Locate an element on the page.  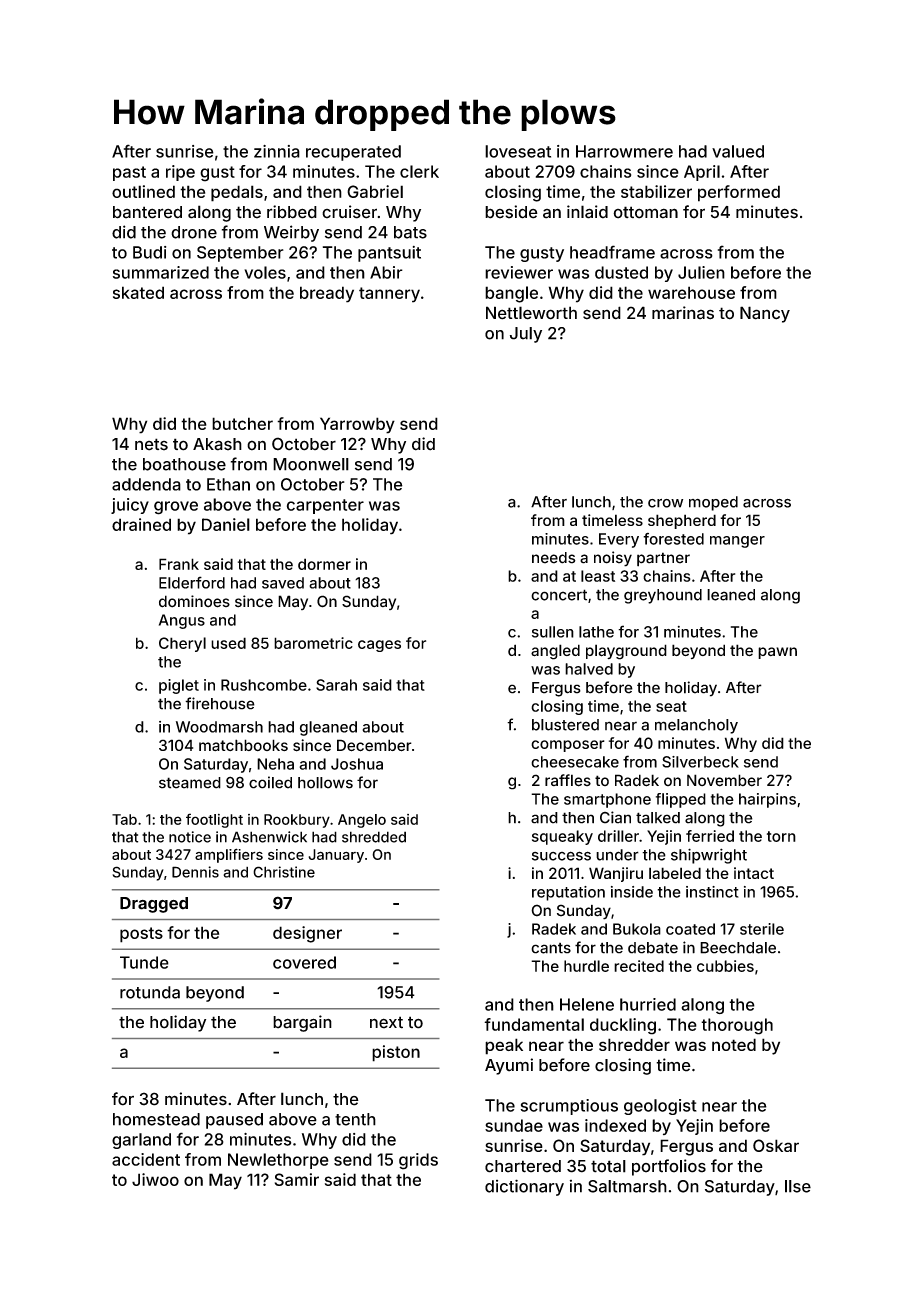
Neha is located at coordinates (275, 764).
